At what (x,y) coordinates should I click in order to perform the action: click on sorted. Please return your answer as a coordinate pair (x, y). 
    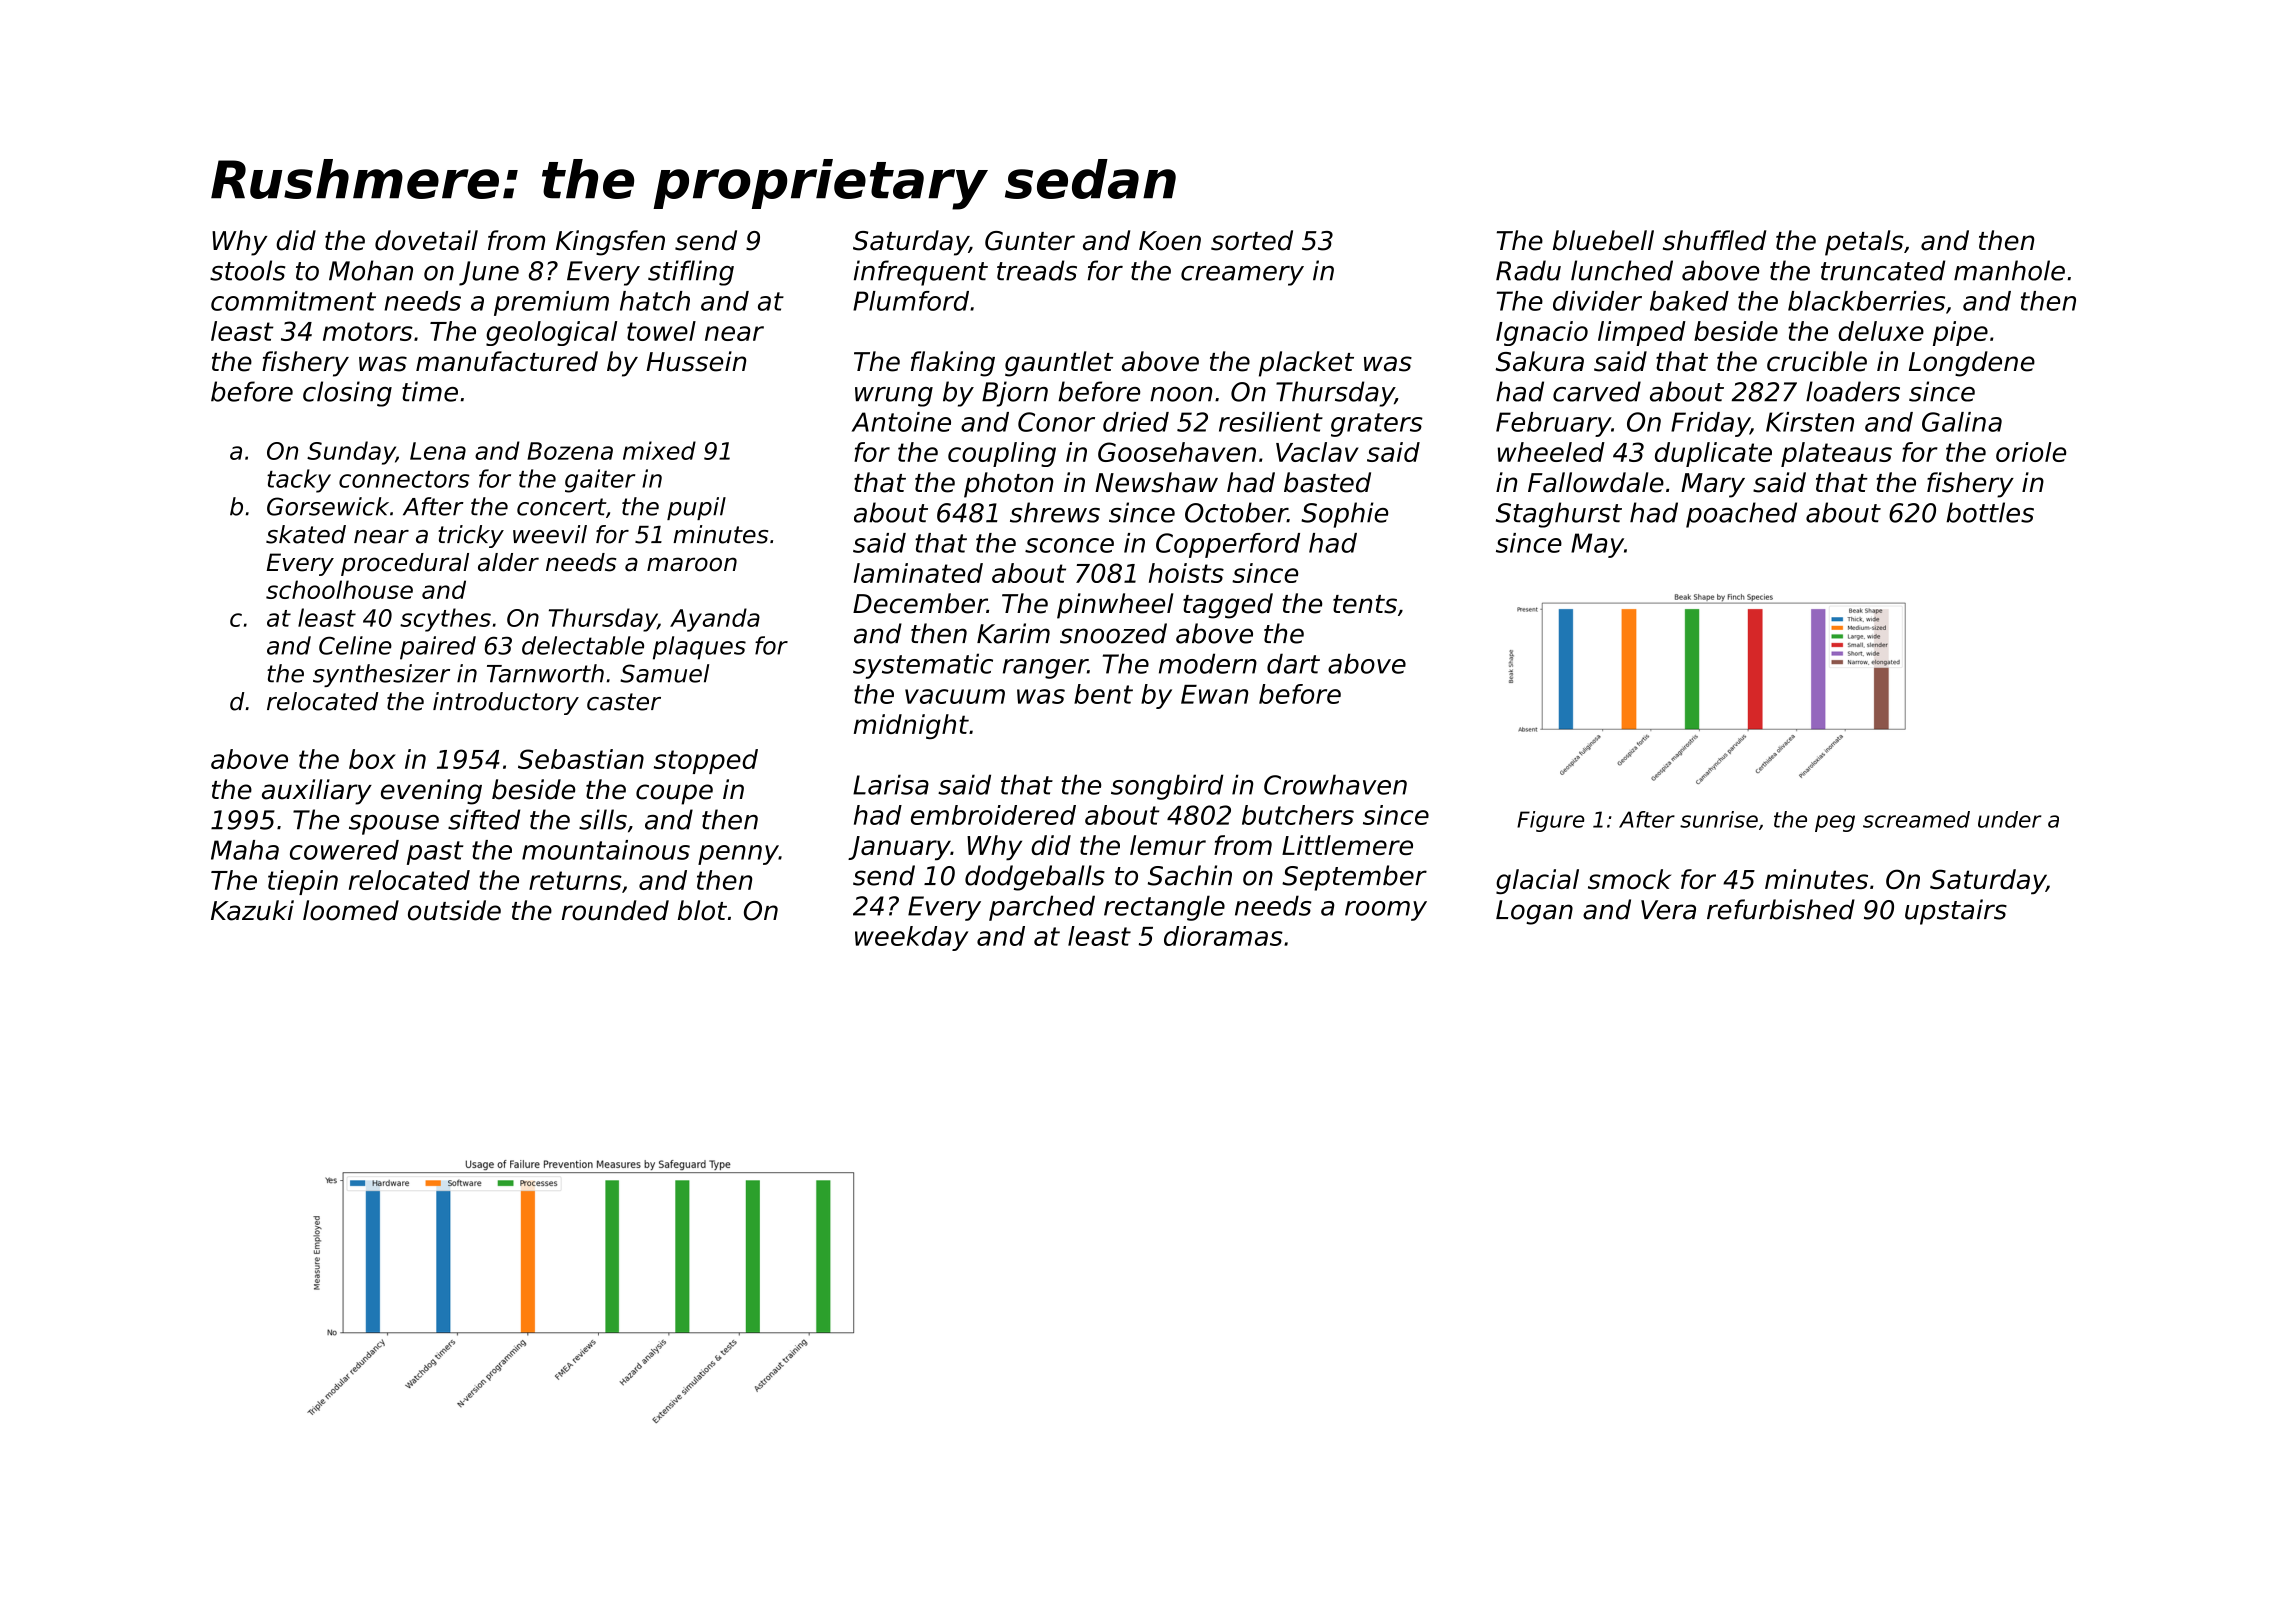
    Looking at the image, I should click on (1252, 240).
